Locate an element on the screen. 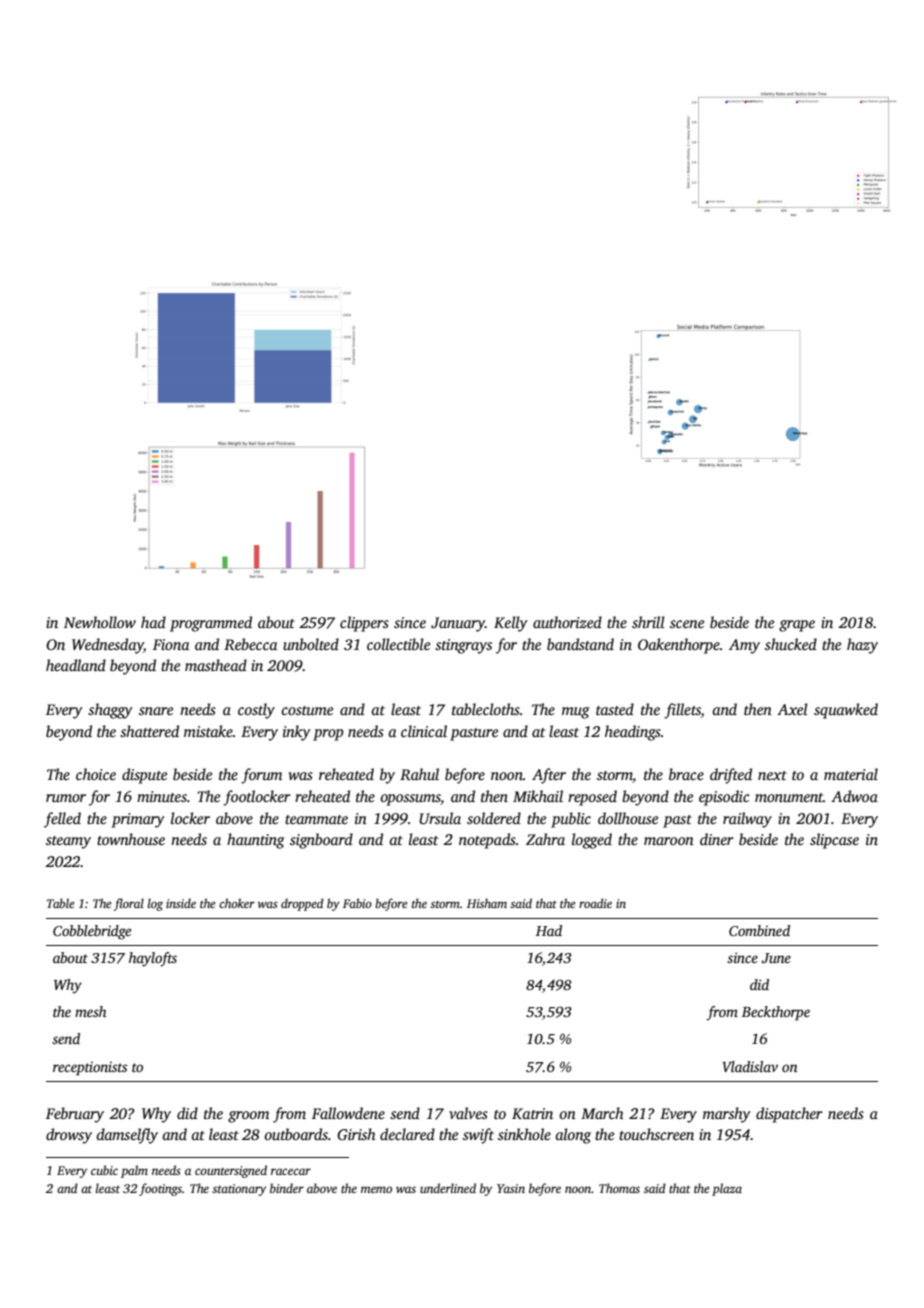 The image size is (924, 1308). plaza is located at coordinates (727, 1189).
